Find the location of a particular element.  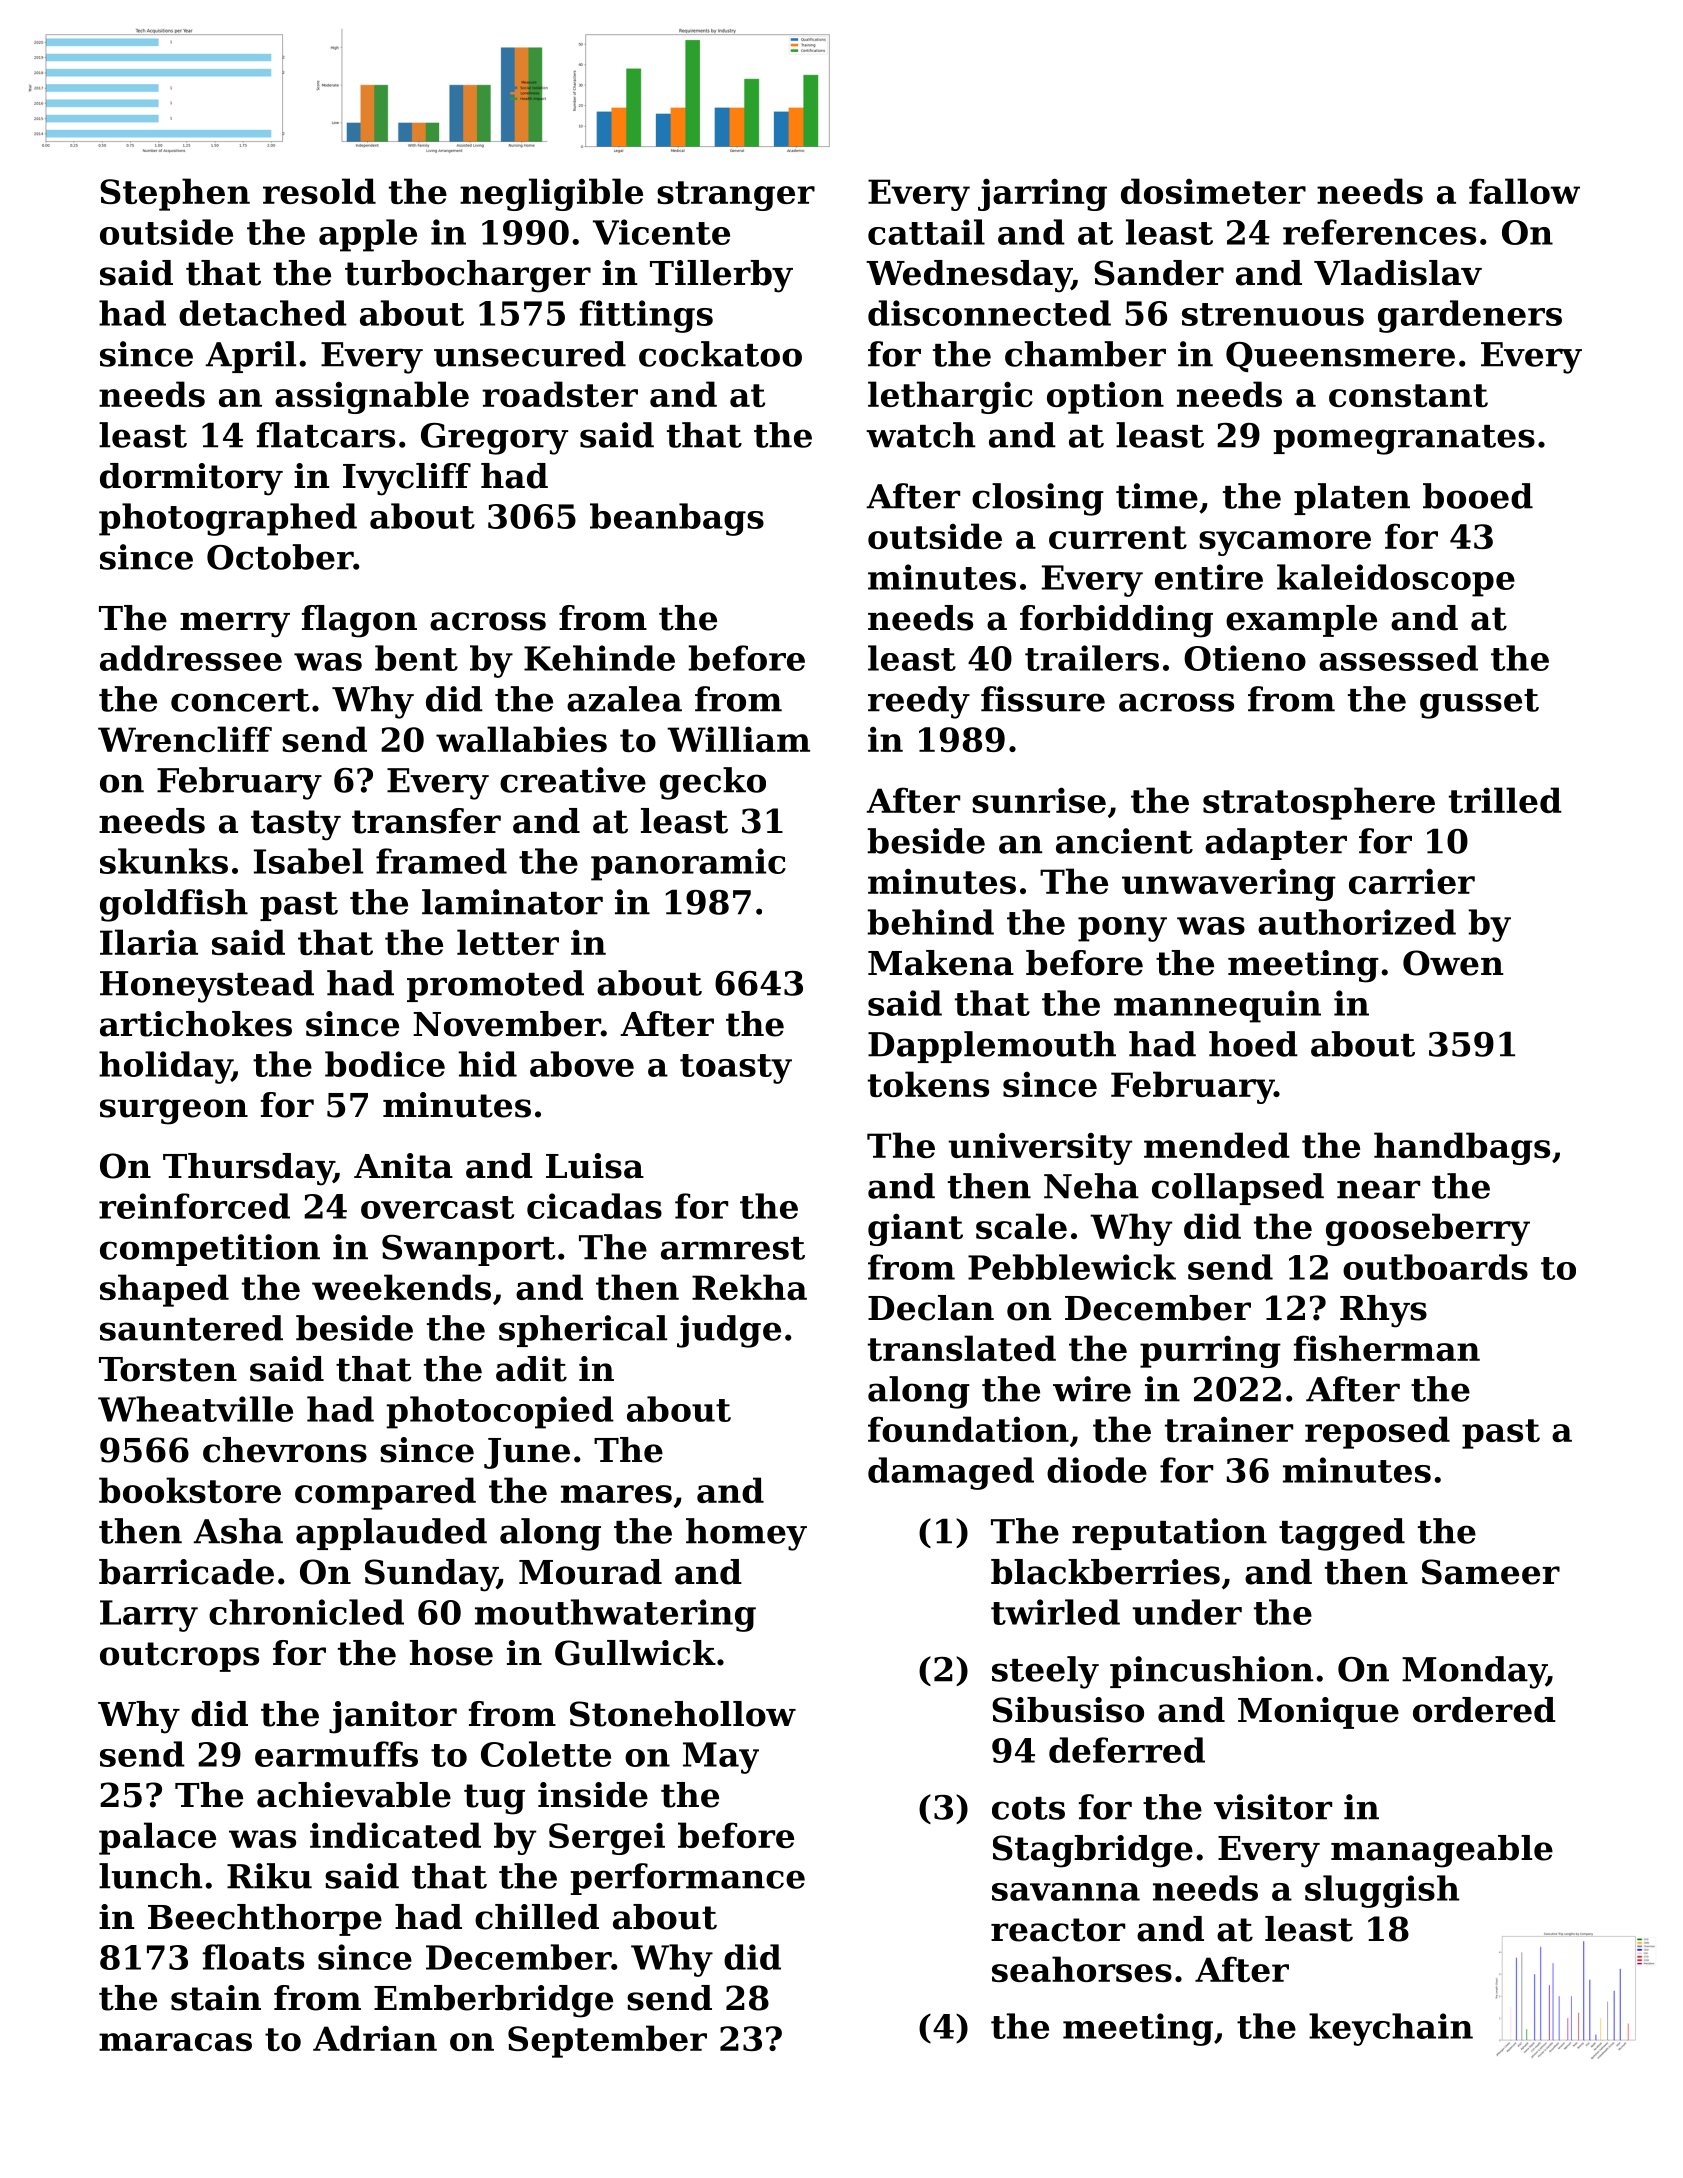

resold is located at coordinates (319, 191).
